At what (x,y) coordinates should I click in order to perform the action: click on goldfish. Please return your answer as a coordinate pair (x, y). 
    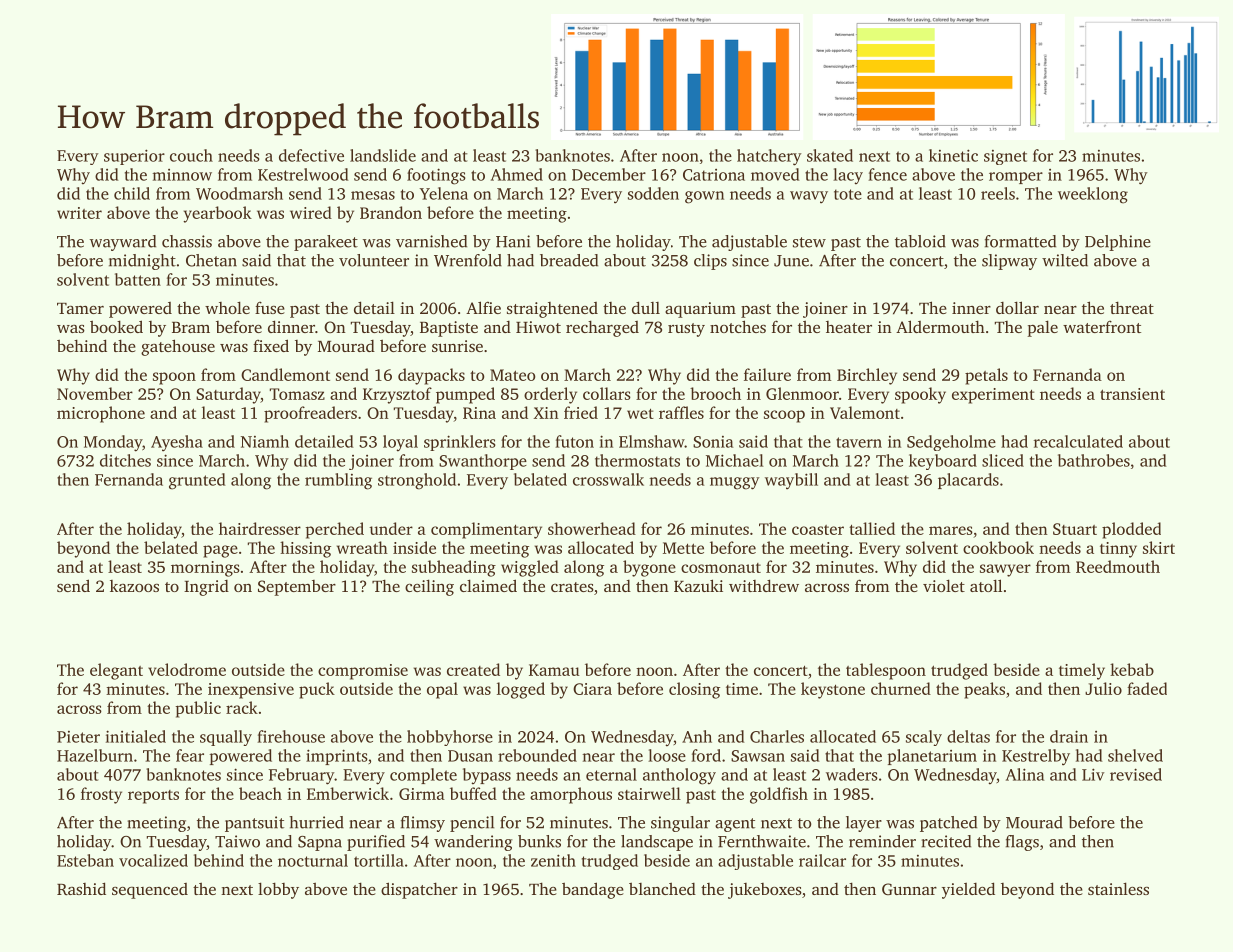
    Looking at the image, I should click on (779, 795).
